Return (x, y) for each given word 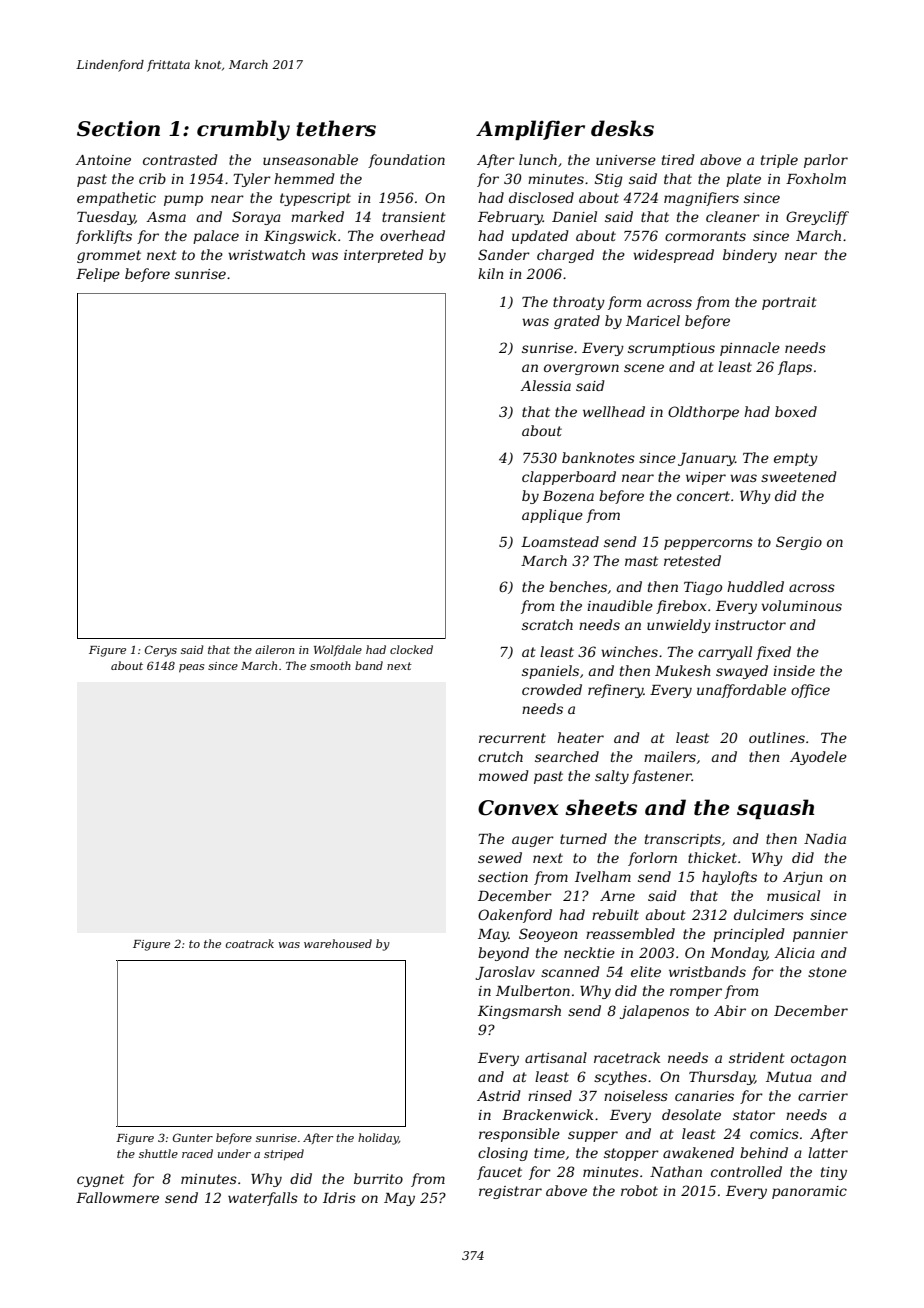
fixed (773, 653)
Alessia (545, 385)
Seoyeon (548, 935)
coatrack (250, 943)
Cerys (161, 651)
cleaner (733, 216)
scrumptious (671, 349)
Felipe (98, 275)
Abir (730, 1010)
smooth (330, 665)
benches (578, 586)
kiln (490, 273)
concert (703, 496)
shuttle (158, 1153)
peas (191, 668)
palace (216, 237)
